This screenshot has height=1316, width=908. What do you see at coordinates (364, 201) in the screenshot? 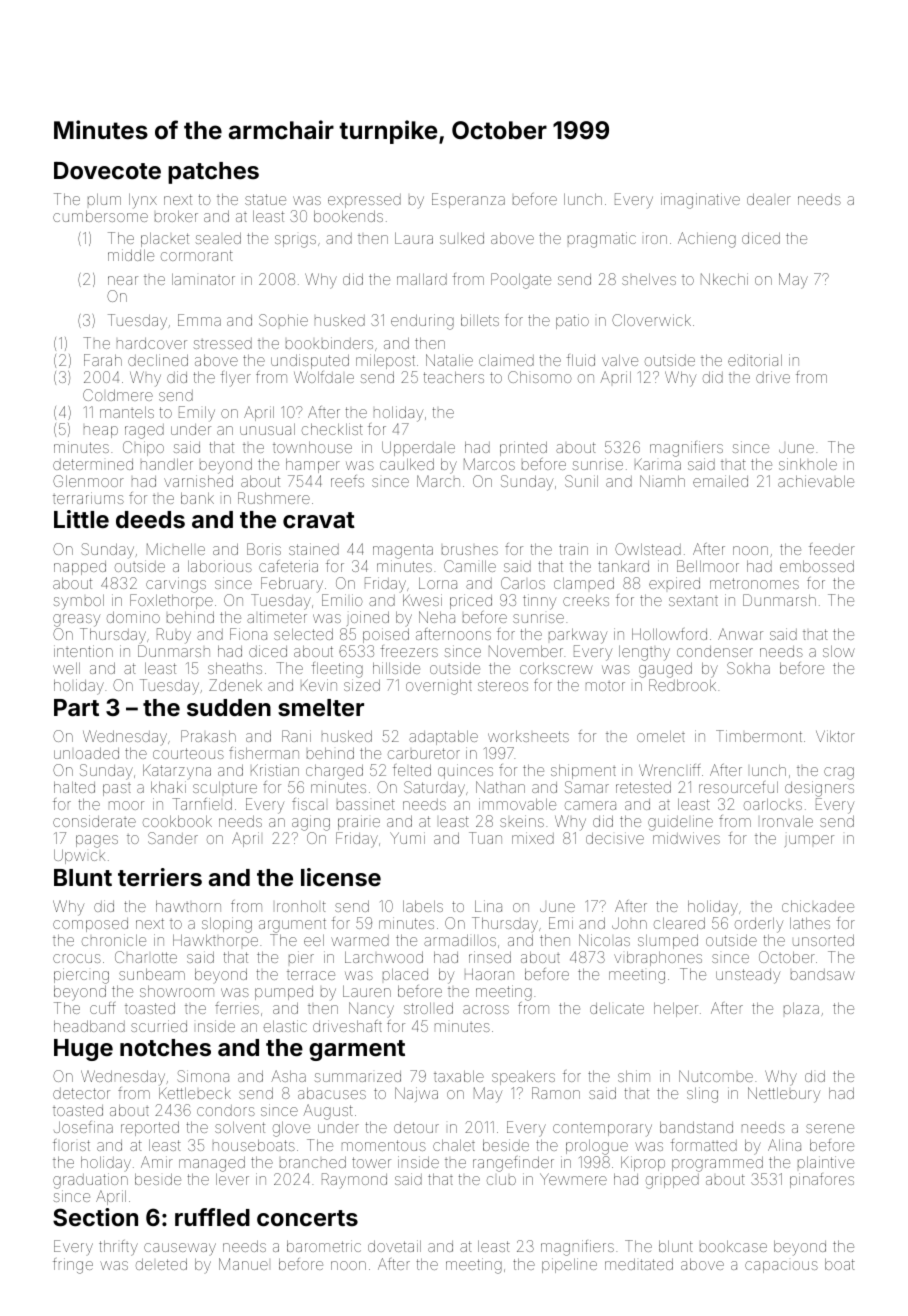
I see `expressed` at bounding box center [364, 201].
